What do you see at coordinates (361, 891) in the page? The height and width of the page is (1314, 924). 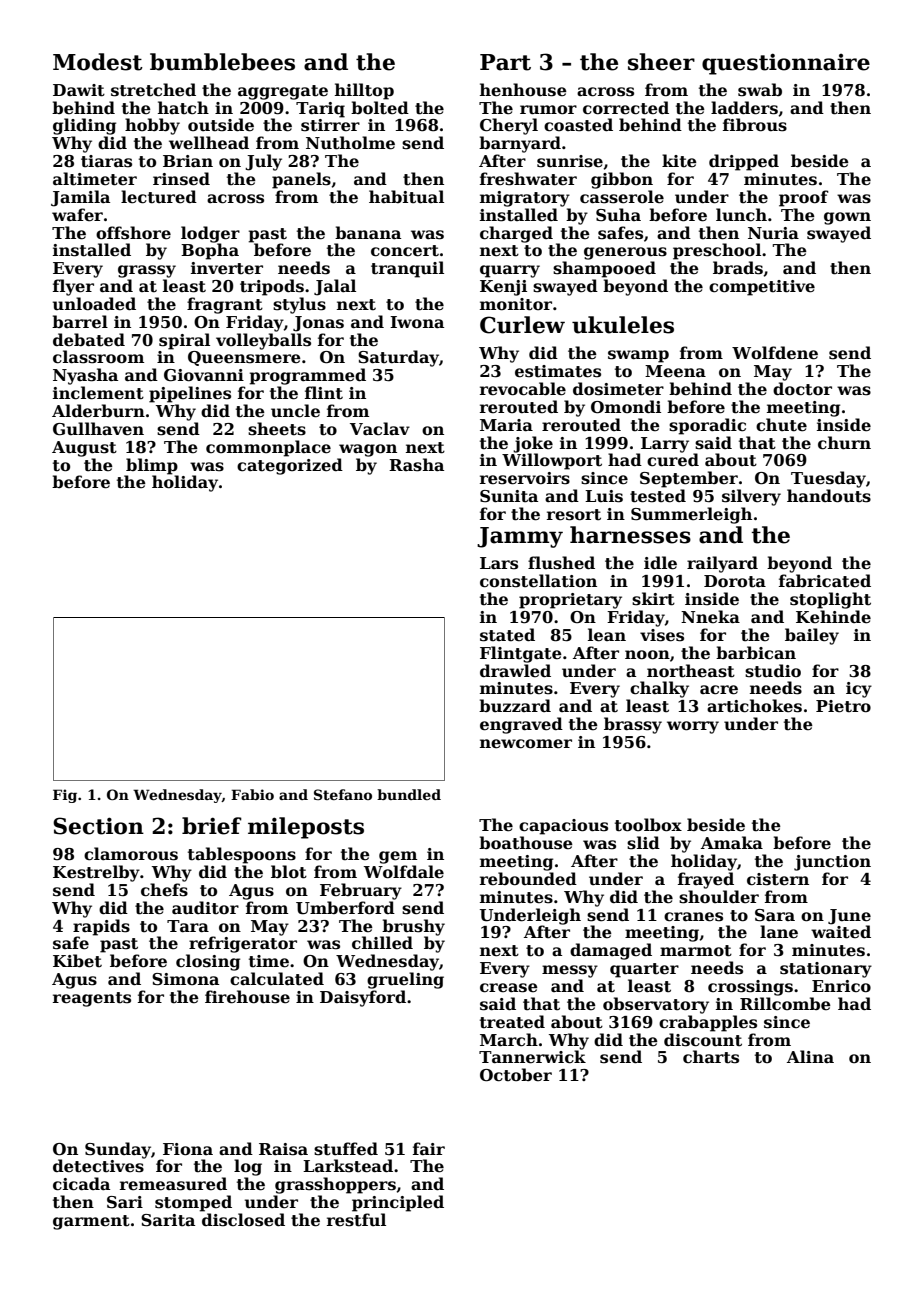 I see `February` at bounding box center [361, 891].
